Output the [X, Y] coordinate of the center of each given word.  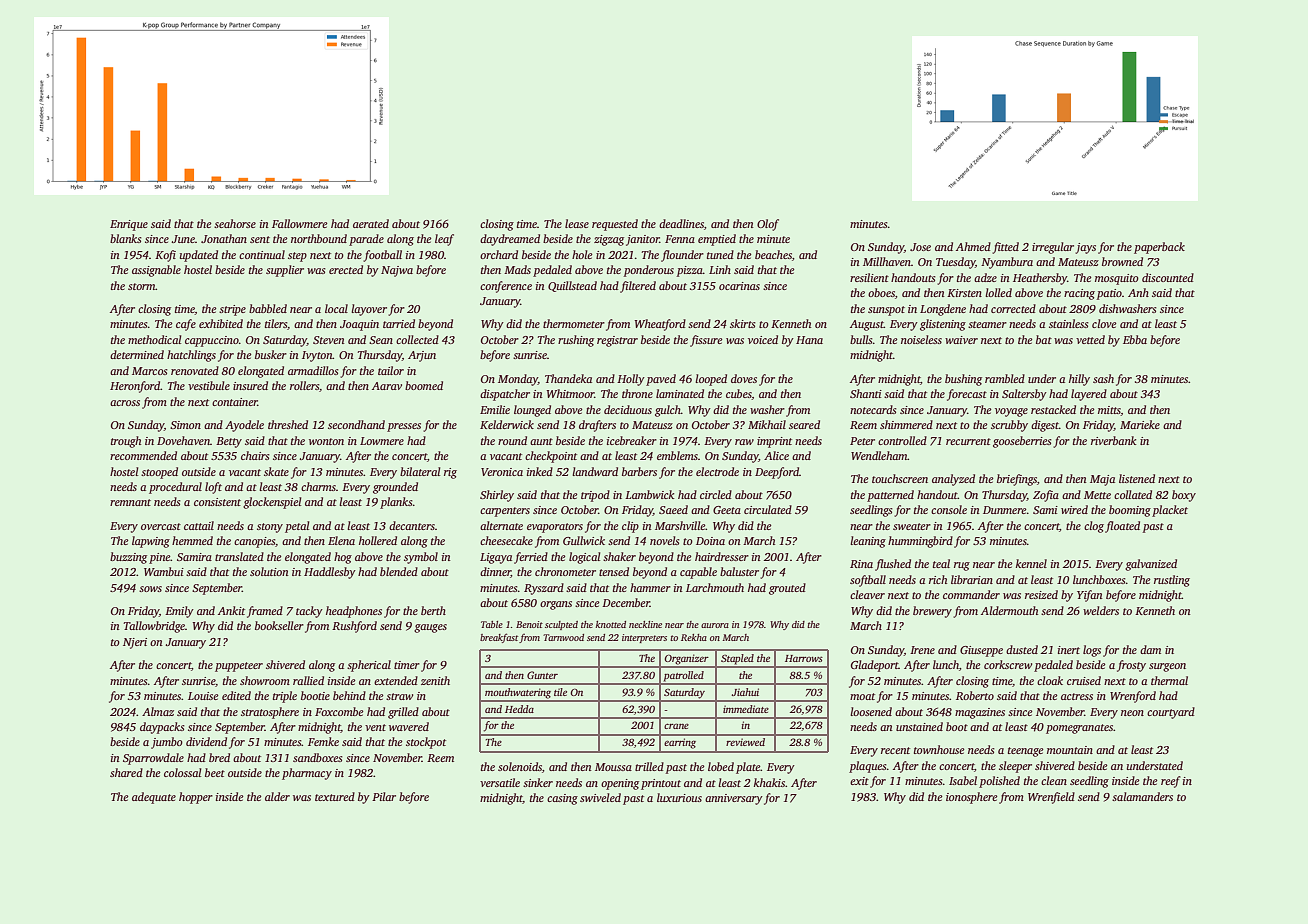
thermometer [574, 323]
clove [1104, 323]
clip [630, 527]
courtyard [1171, 713]
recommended [143, 455]
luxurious [679, 797]
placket [1170, 511]
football [382, 256]
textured [335, 796]
